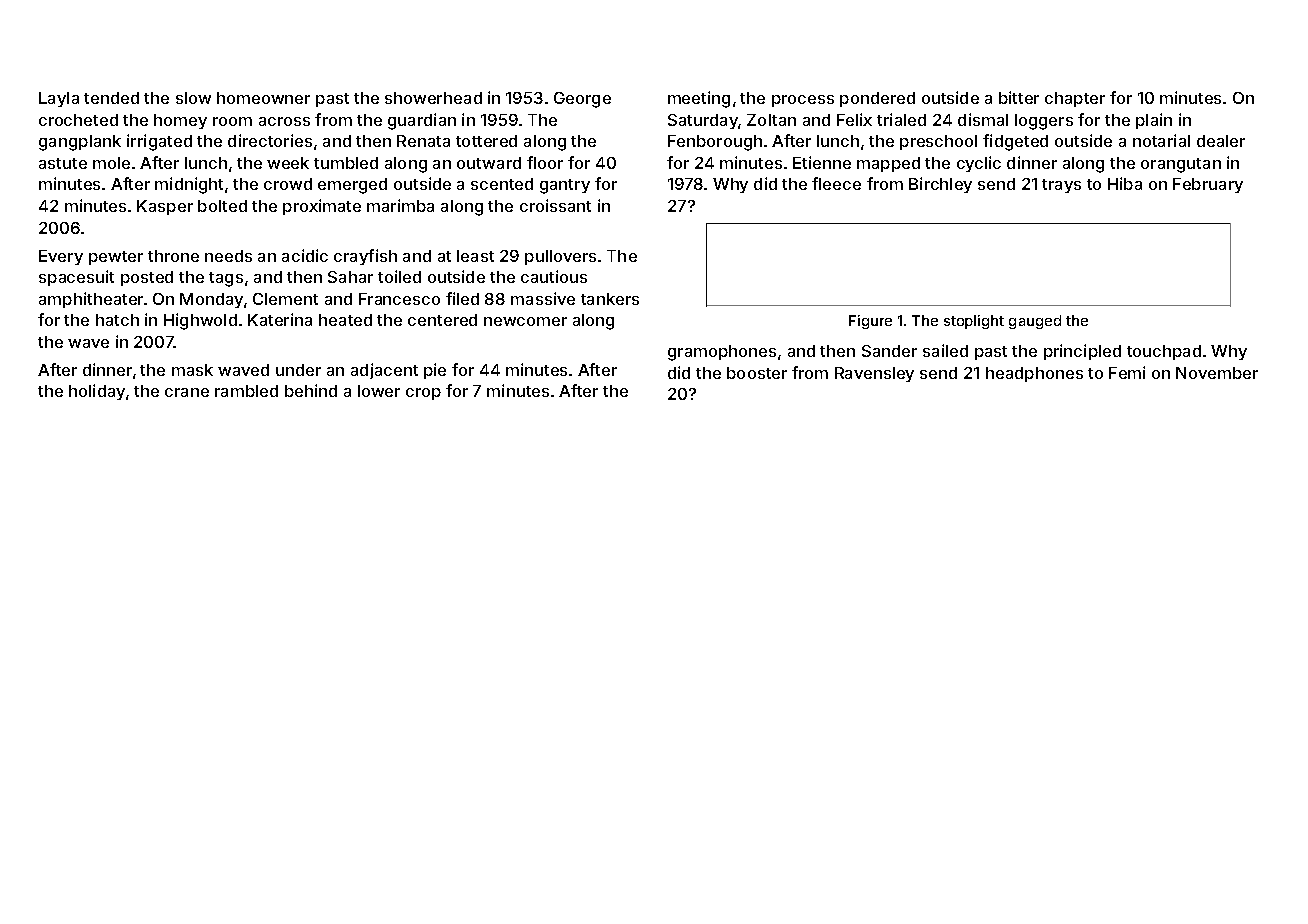 The image size is (1308, 924). Describe the element at coordinates (1125, 183) in the screenshot. I see `Hiba` at that location.
